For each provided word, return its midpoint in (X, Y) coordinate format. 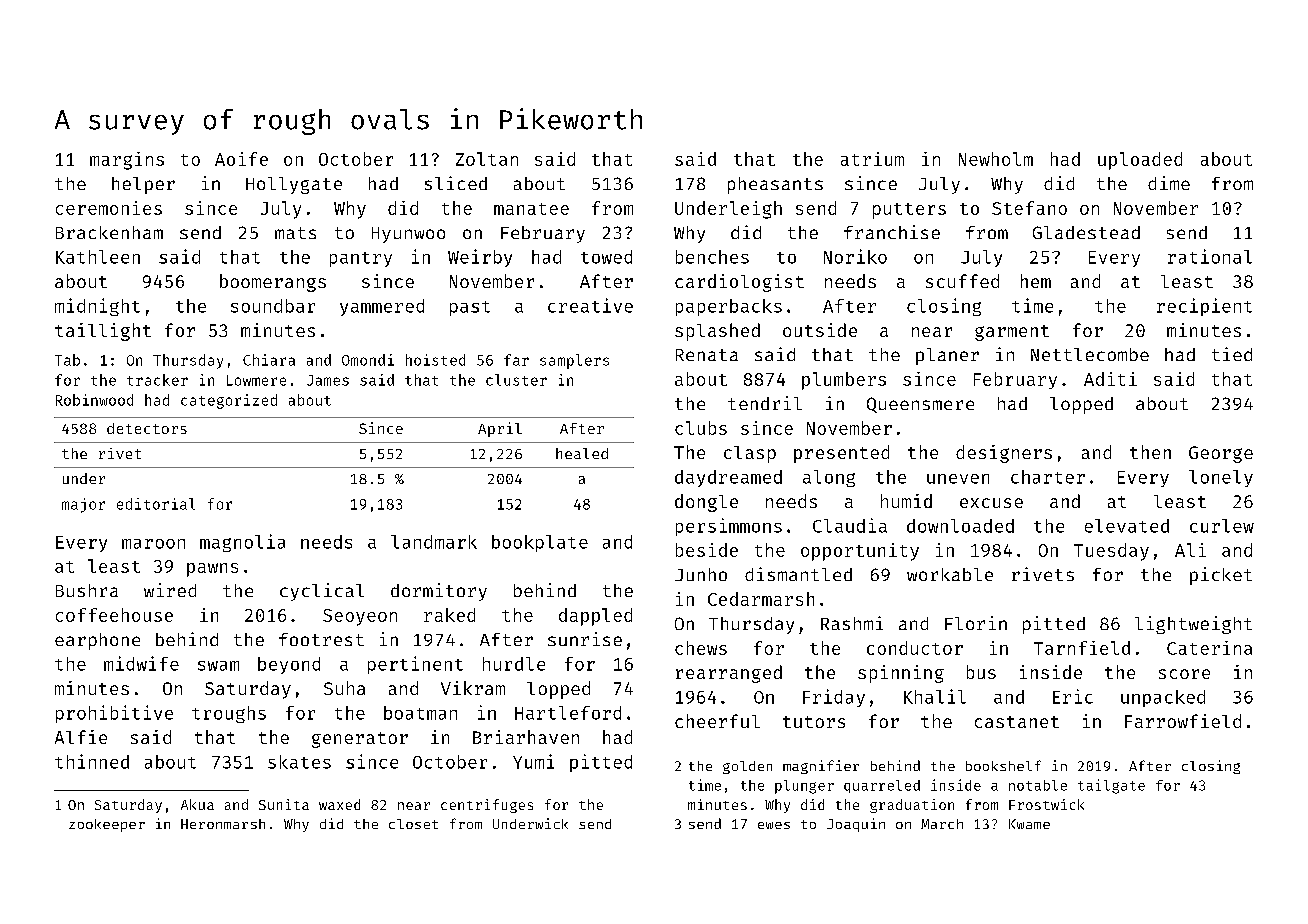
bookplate (540, 543)
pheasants (775, 185)
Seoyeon (360, 617)
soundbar (273, 306)
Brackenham (109, 232)
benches (712, 257)
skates (299, 762)
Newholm (996, 159)
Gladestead (1086, 232)
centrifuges (487, 806)
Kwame (1029, 824)
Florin (976, 623)
